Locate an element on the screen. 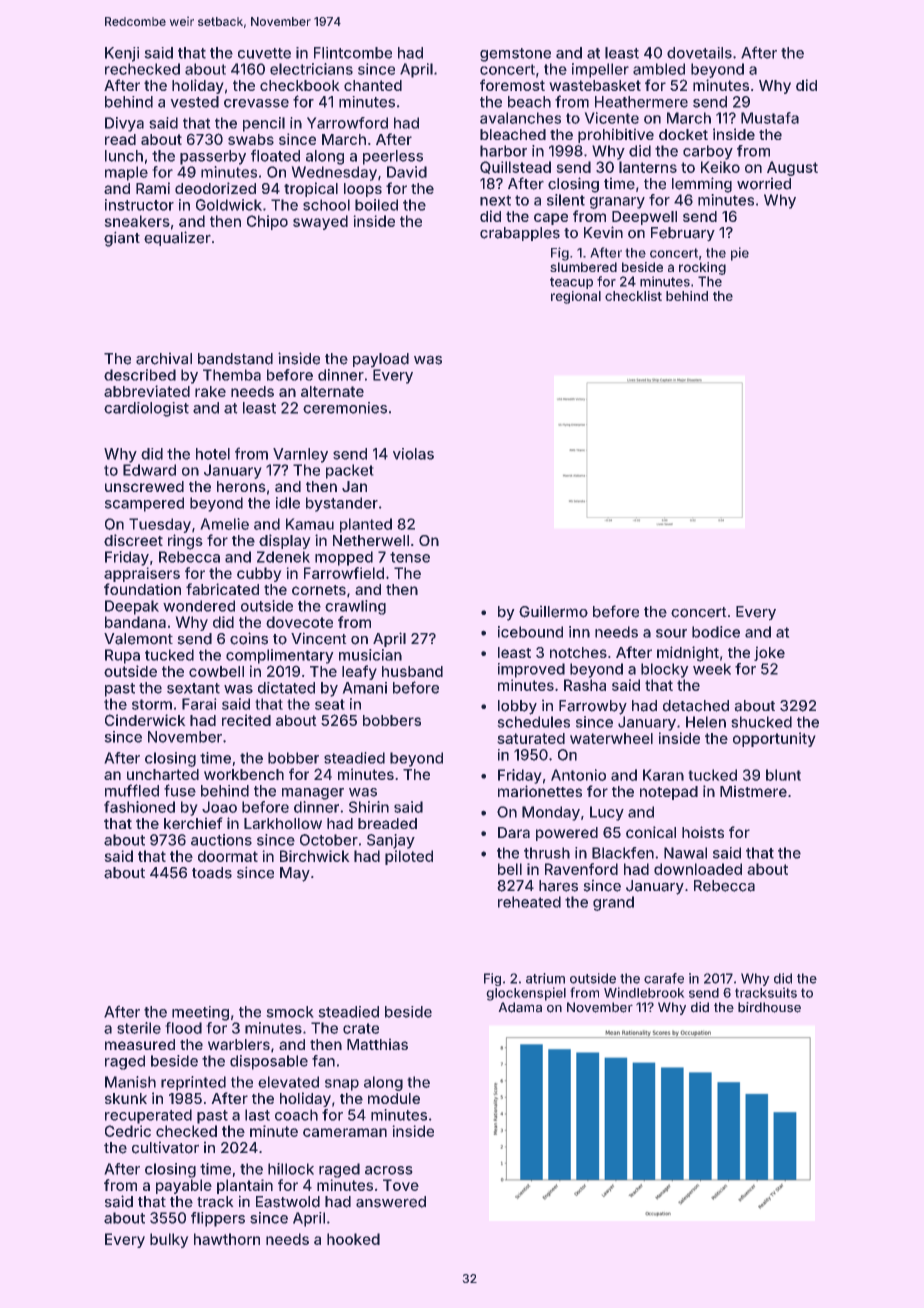 The height and width of the screenshot is (1308, 924). Edward is located at coordinates (149, 470).
